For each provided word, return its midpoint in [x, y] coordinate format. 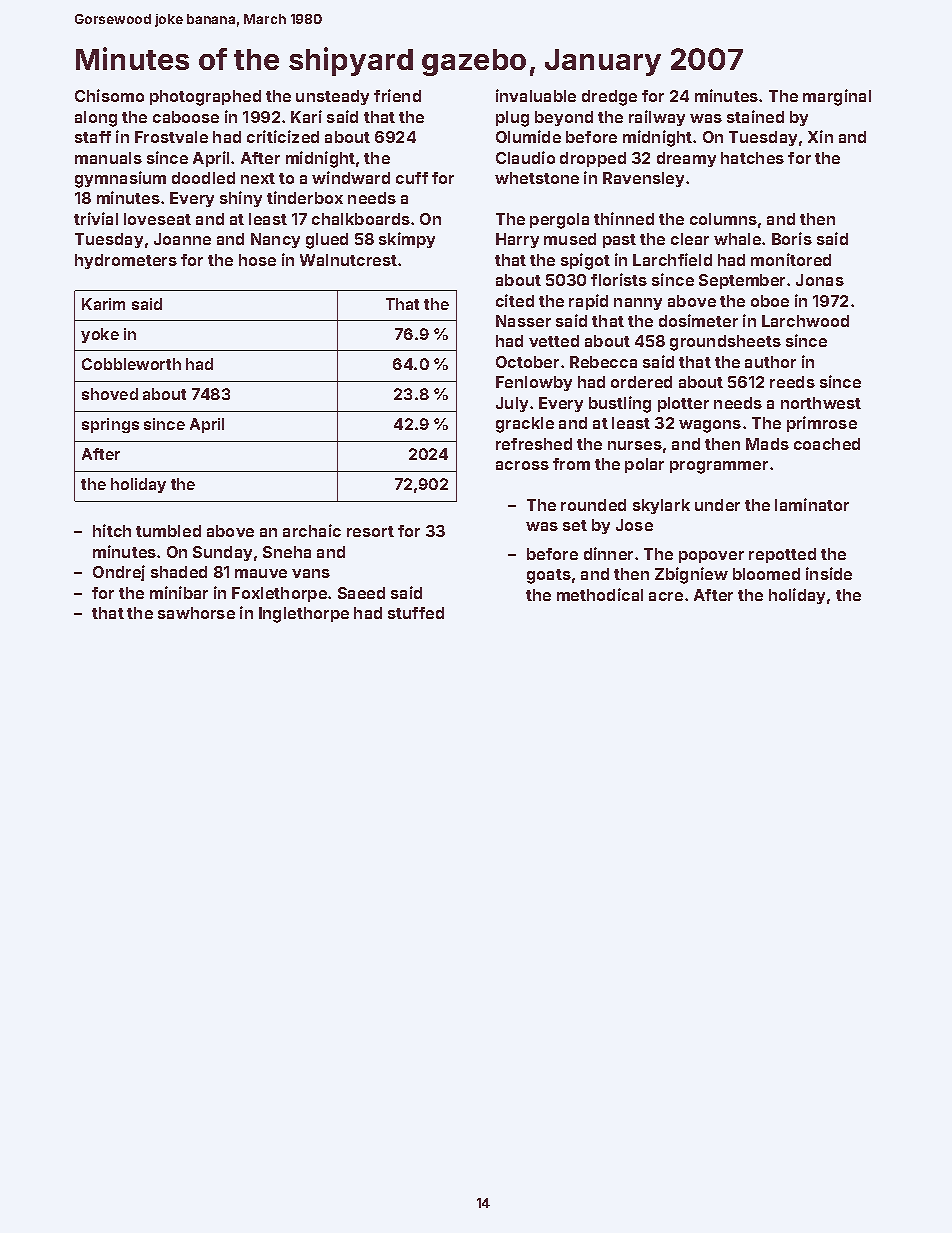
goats [549, 576]
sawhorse [196, 613]
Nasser [523, 321]
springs [110, 425]
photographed [205, 98]
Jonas [820, 280]
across [522, 465]
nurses [635, 445]
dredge [609, 98]
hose [257, 260]
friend [397, 95]
